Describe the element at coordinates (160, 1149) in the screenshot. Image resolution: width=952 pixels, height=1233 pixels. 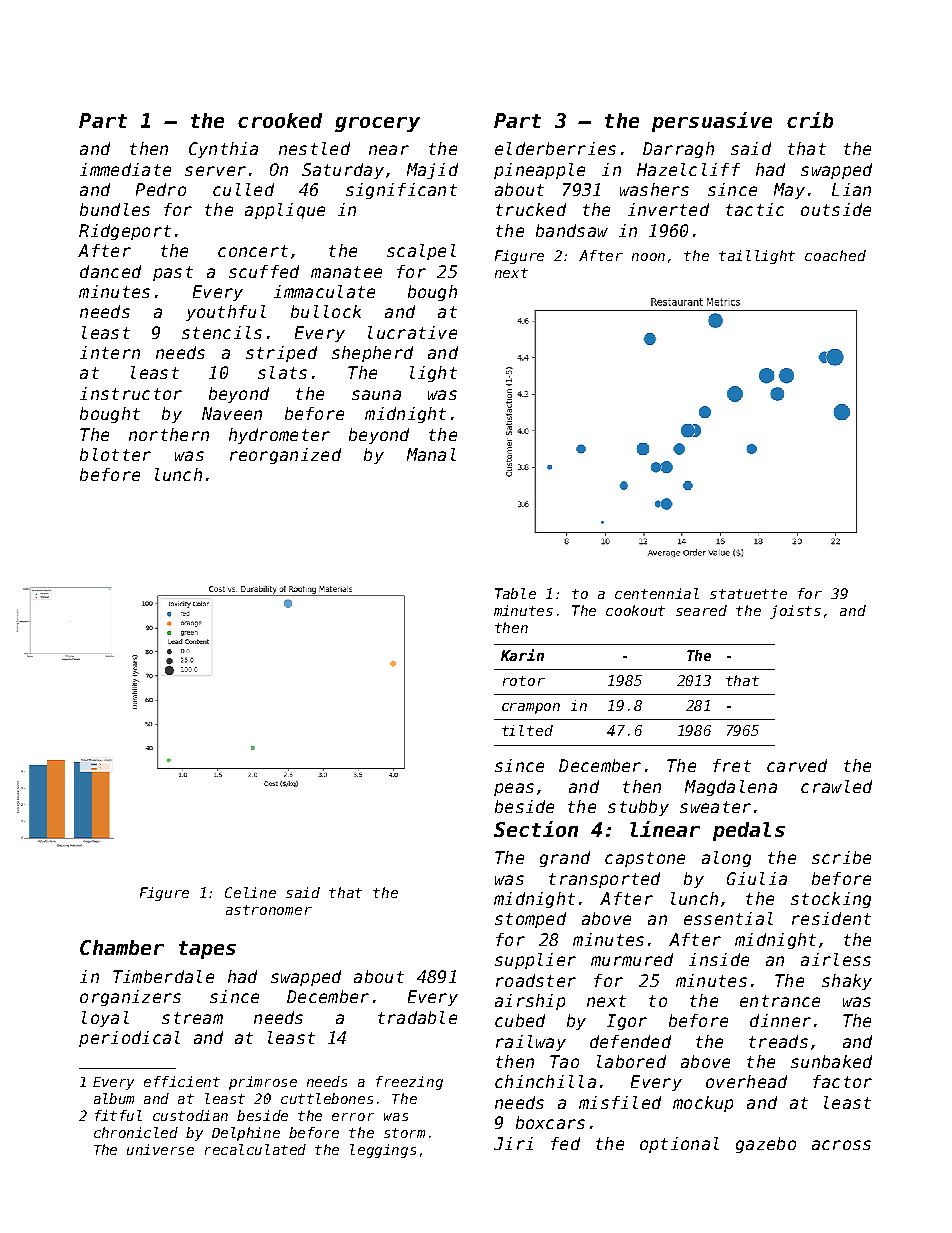
I see `universe` at that location.
